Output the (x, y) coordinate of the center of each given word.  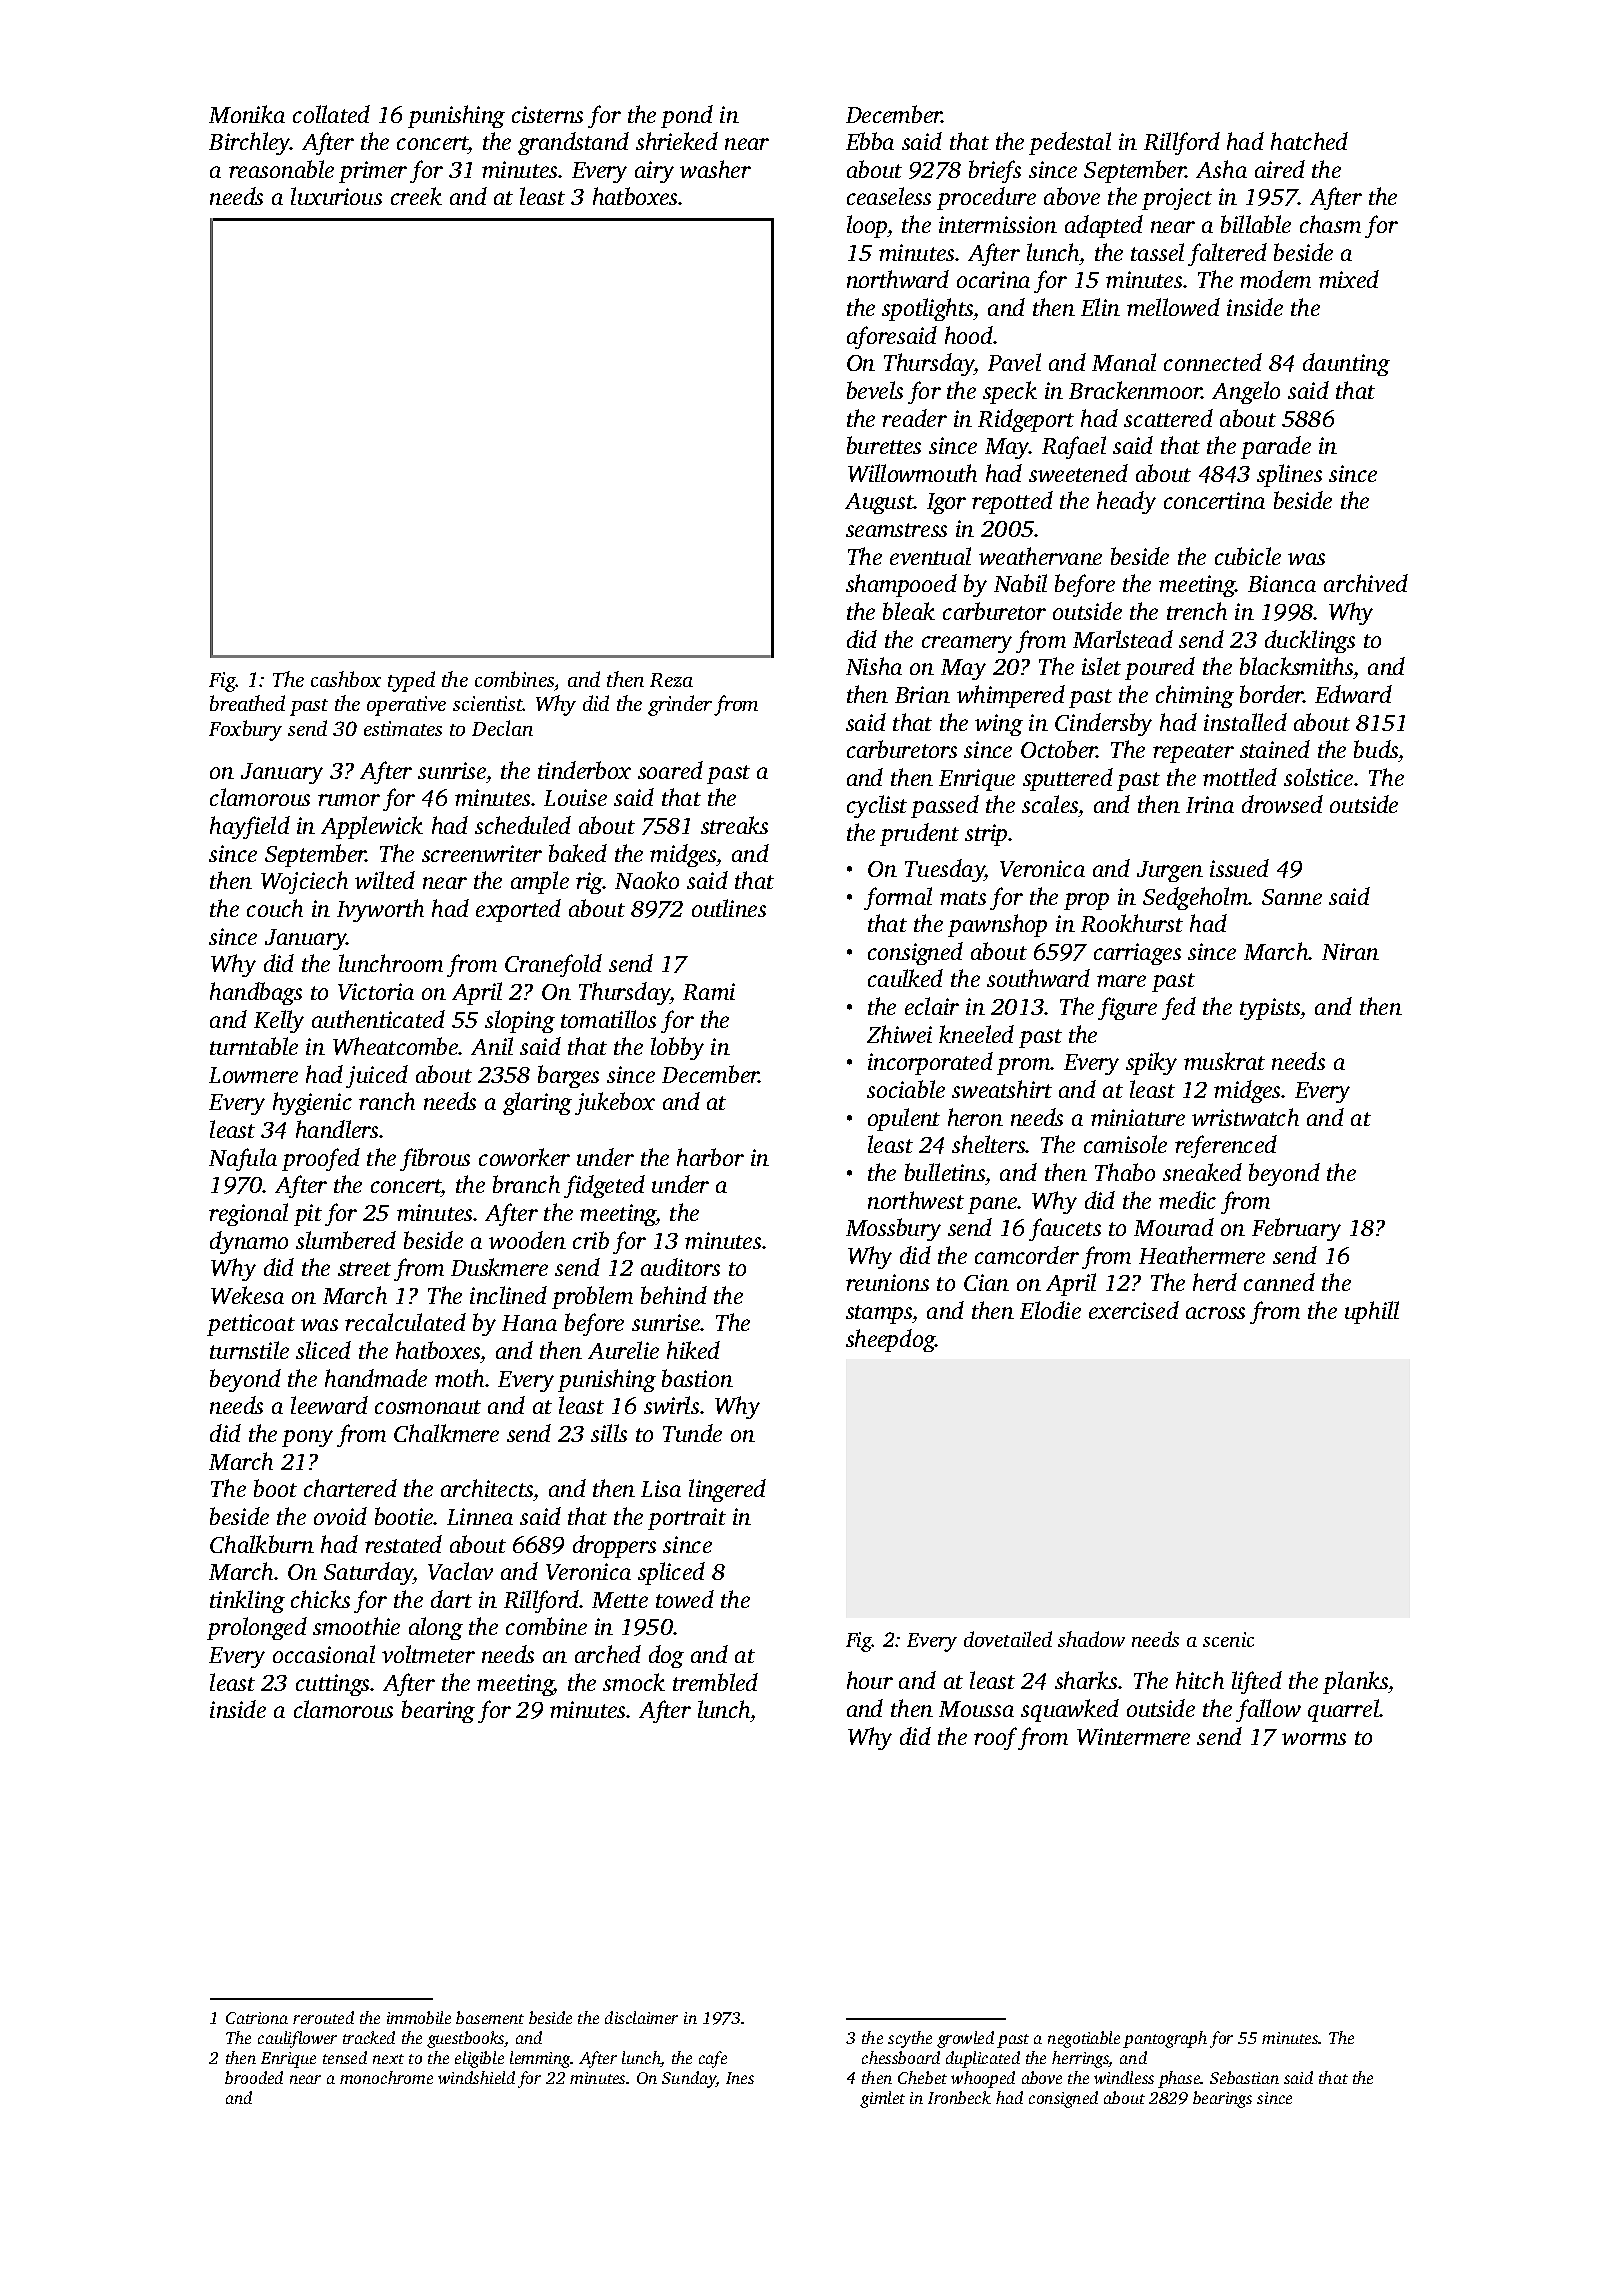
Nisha (874, 666)
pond (687, 116)
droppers (614, 1546)
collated (331, 114)
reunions (887, 1282)
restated (403, 1544)
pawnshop (997, 925)
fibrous (435, 1159)
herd (1215, 1282)
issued (1239, 868)
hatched (1309, 141)
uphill (1372, 1312)
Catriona (257, 2018)
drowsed (1282, 804)
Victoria (376, 991)
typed (411, 681)
